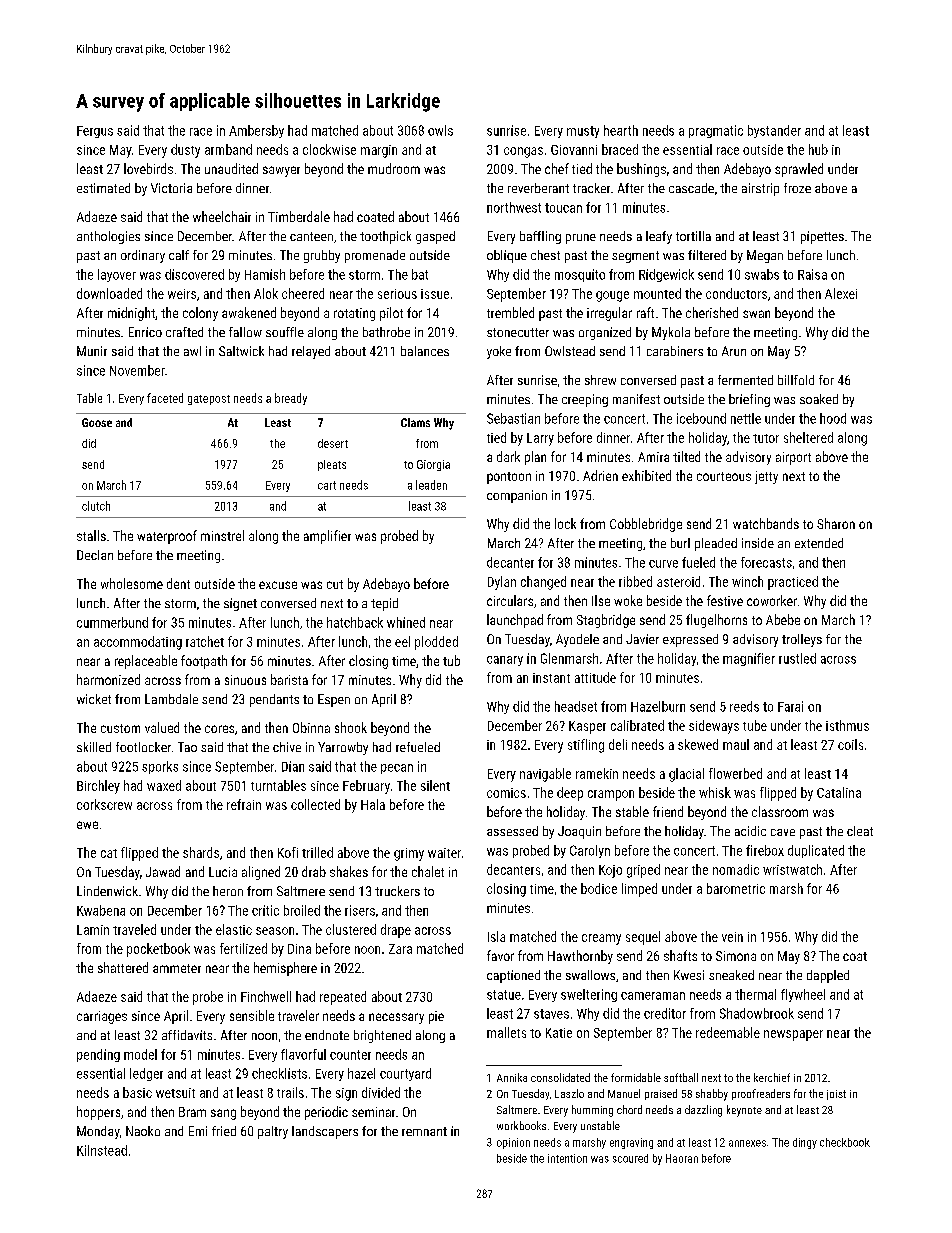 The image size is (952, 1233). What do you see at coordinates (621, 130) in the screenshot?
I see `hearth` at bounding box center [621, 130].
